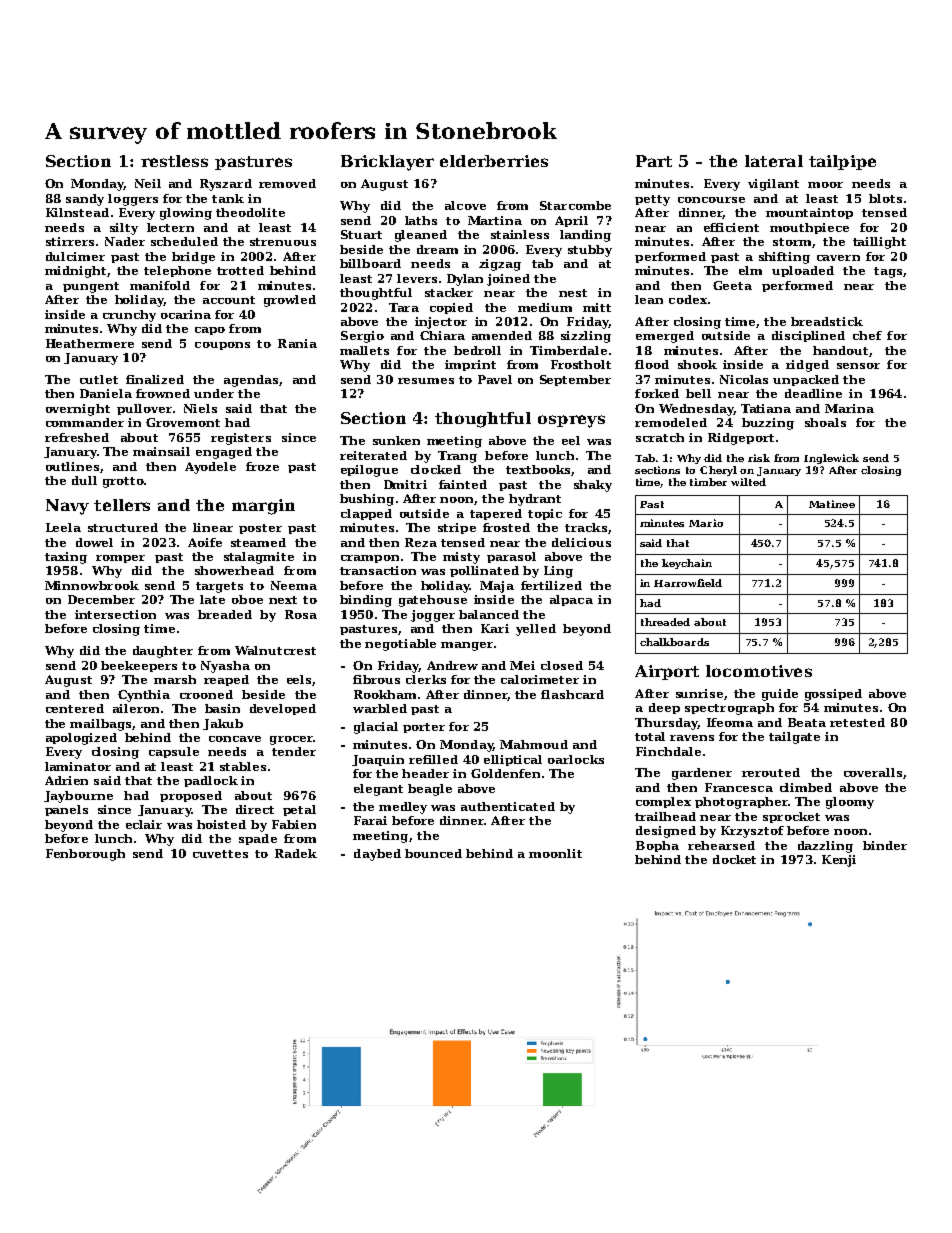 This image has height=1233, width=952. What do you see at coordinates (66, 810) in the image?
I see `panels` at bounding box center [66, 810].
